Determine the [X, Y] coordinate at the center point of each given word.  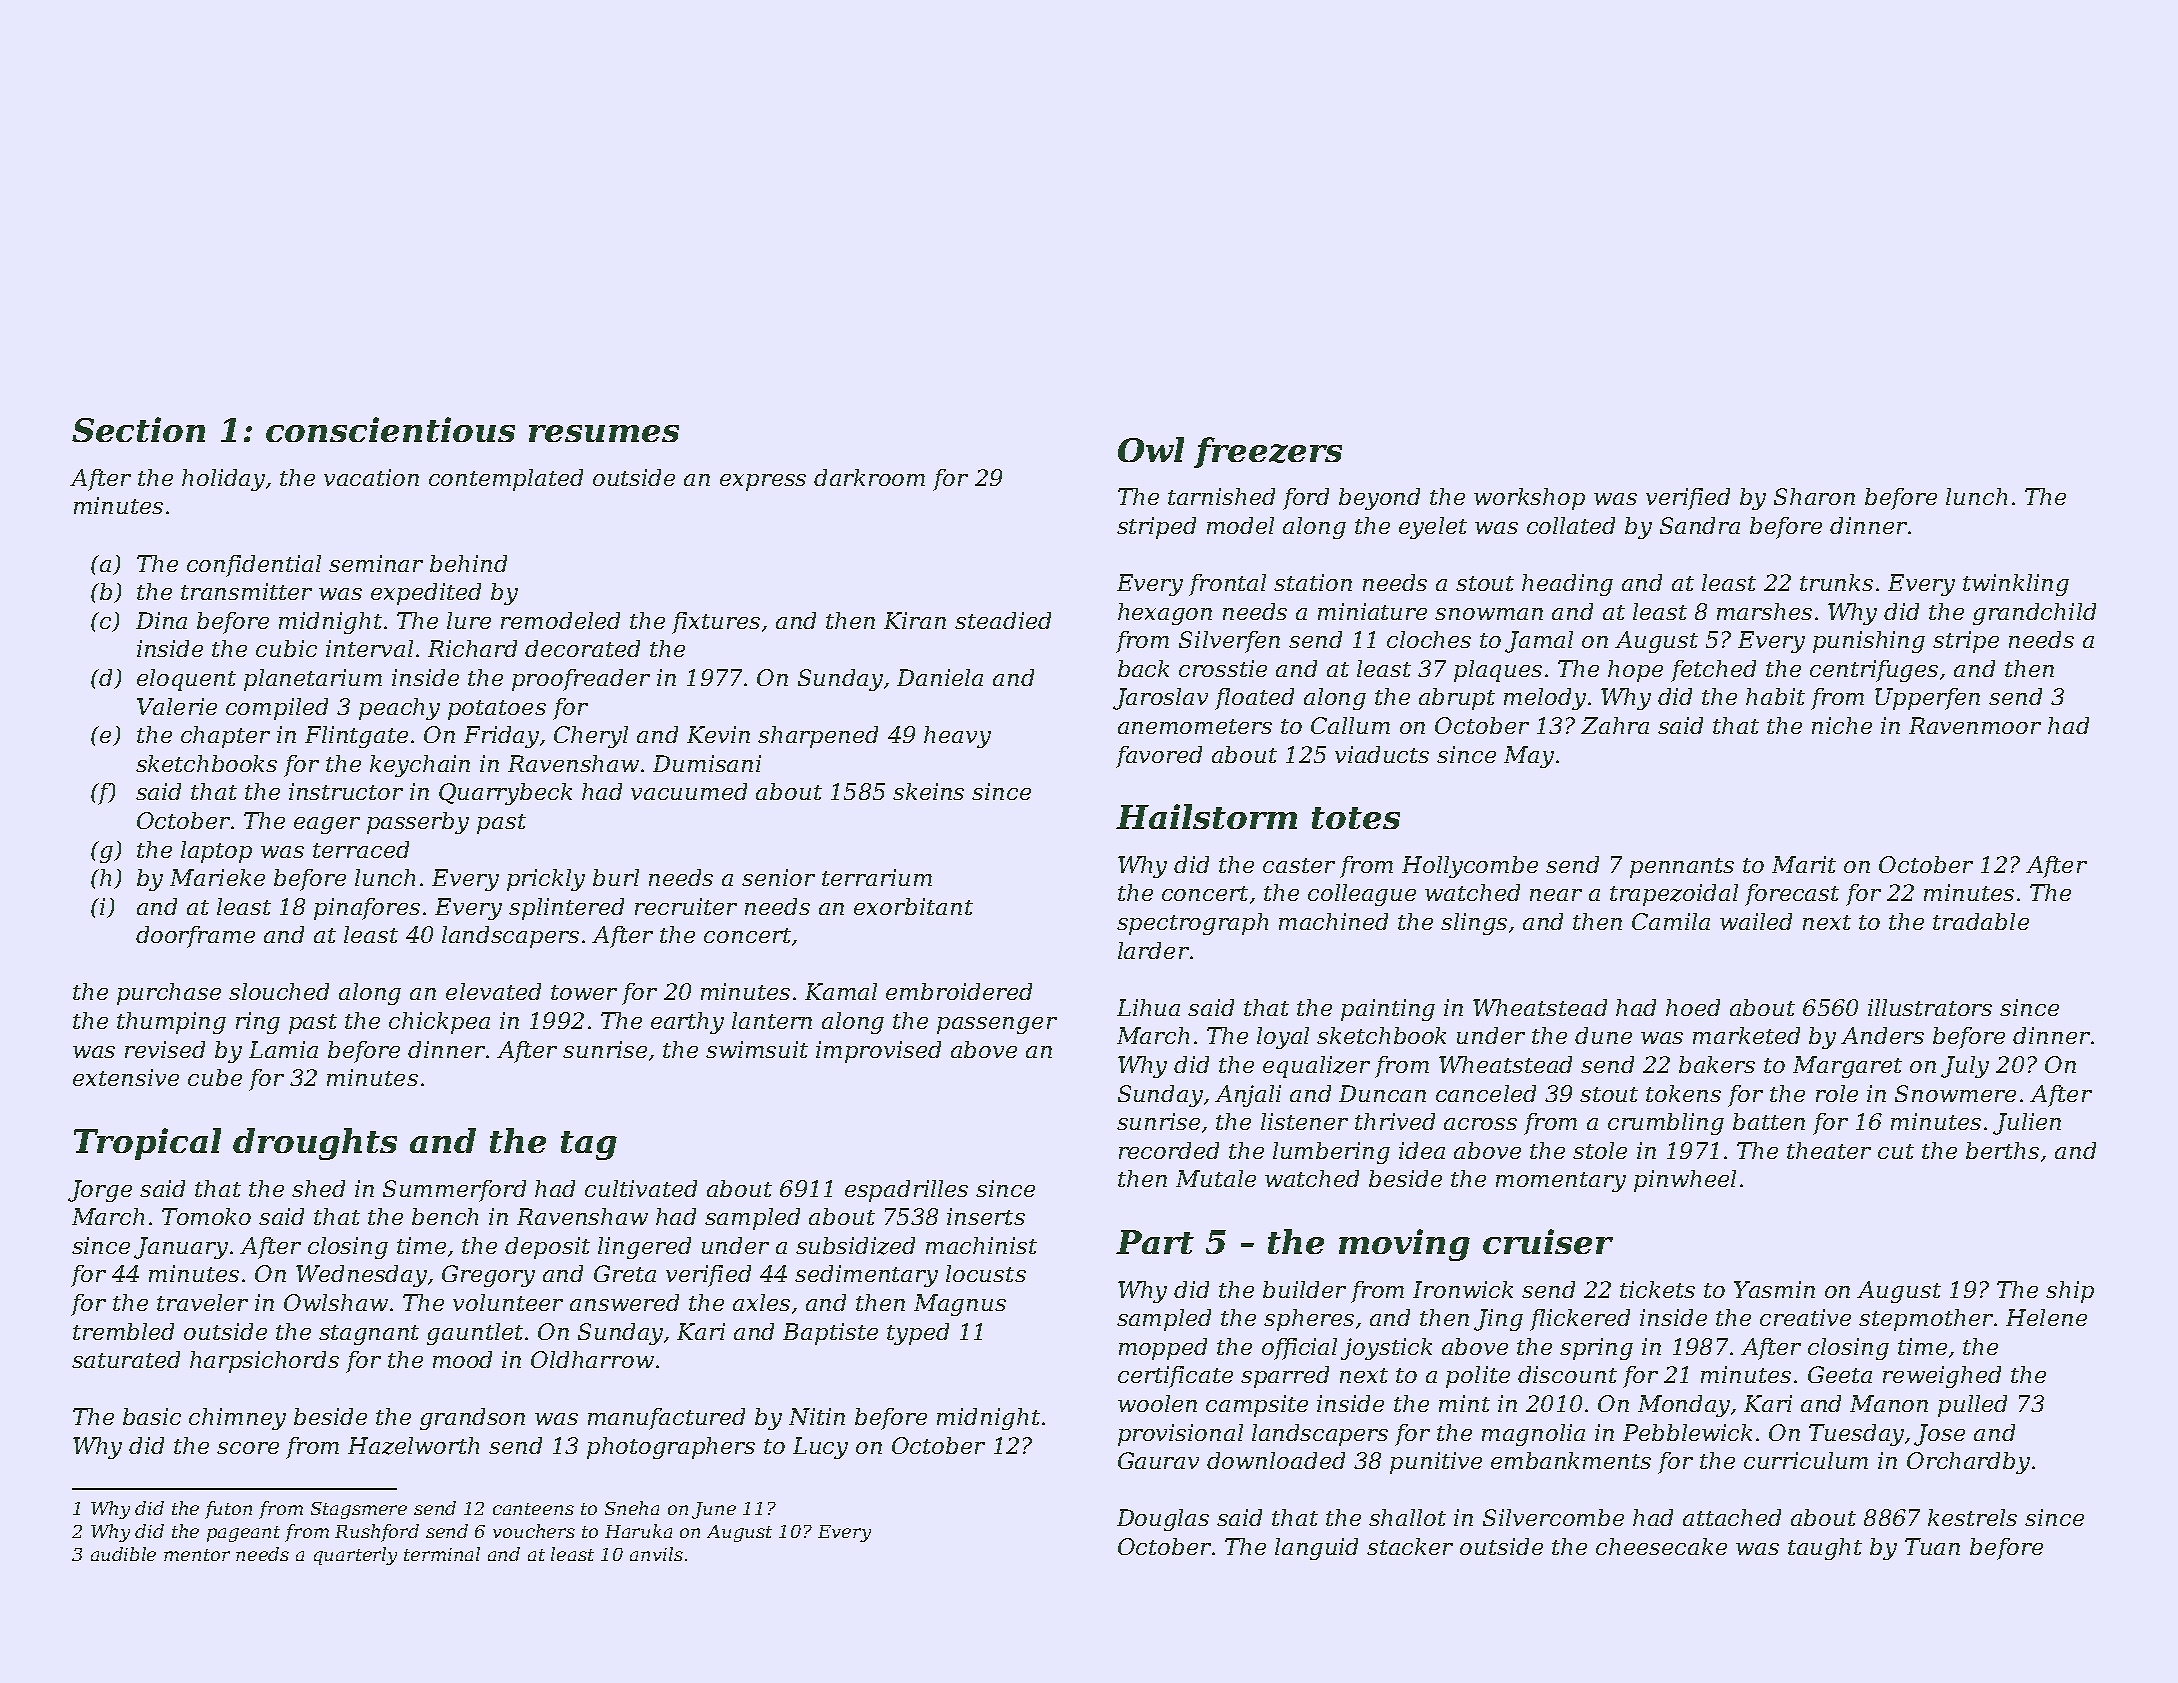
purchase [169, 994]
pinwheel [1685, 1181]
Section [138, 429]
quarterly [355, 1556]
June [714, 1510]
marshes [1764, 611]
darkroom [869, 477]
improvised [878, 1052]
